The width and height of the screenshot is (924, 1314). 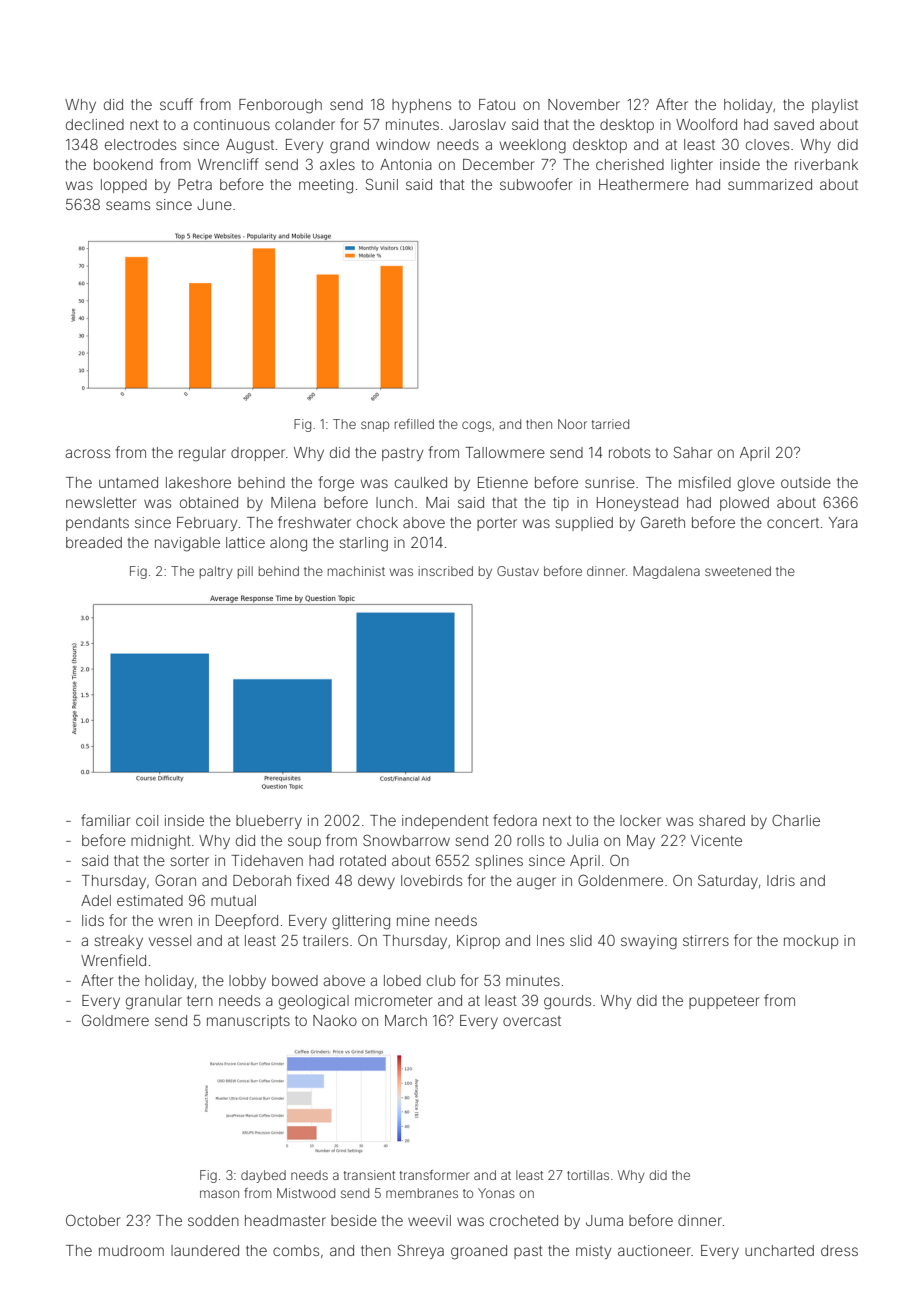 What do you see at coordinates (835, 106) in the screenshot?
I see `playlist` at bounding box center [835, 106].
